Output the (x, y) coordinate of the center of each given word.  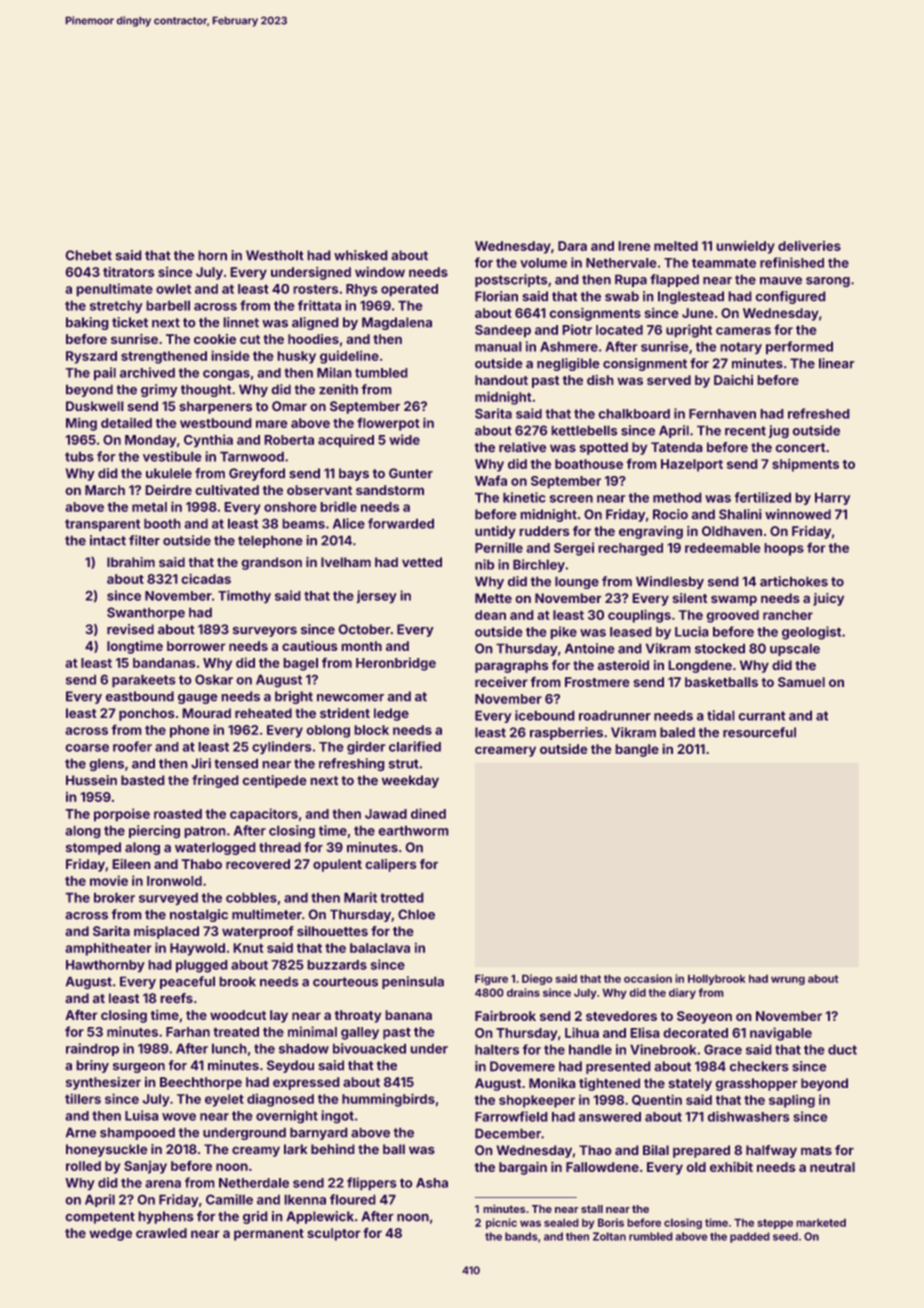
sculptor (334, 1234)
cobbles (251, 897)
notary (741, 348)
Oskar (214, 679)
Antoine (590, 648)
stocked (720, 648)
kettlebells (584, 430)
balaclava (380, 948)
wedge (110, 1234)
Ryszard (91, 357)
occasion (648, 978)
